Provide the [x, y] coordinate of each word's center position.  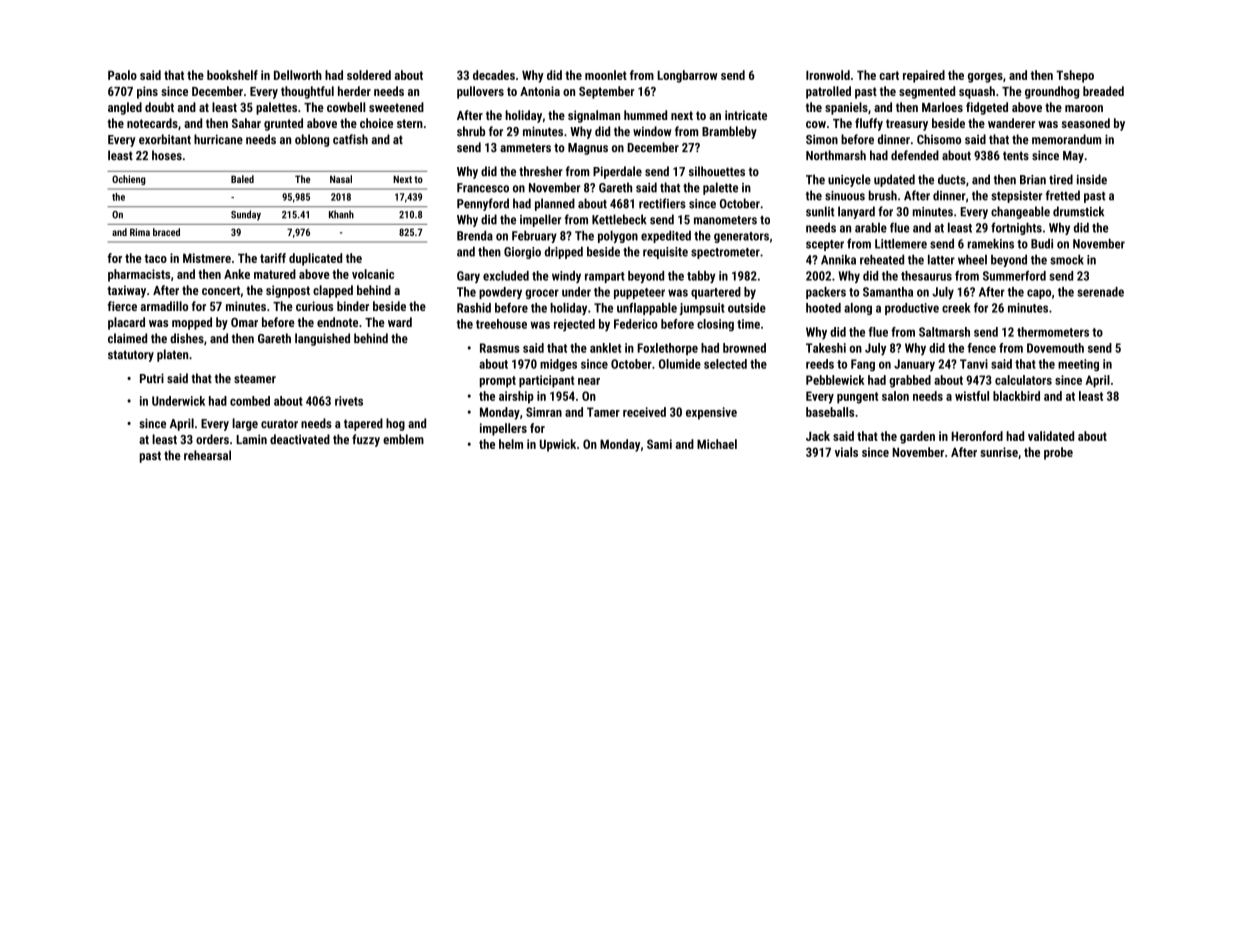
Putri [152, 378]
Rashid [474, 308]
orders [212, 439]
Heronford [977, 436]
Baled [242, 179]
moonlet [606, 75]
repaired [924, 76]
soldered [369, 75]
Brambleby [729, 132]
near [589, 381]
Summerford [1014, 276]
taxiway [126, 291]
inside [1092, 179]
